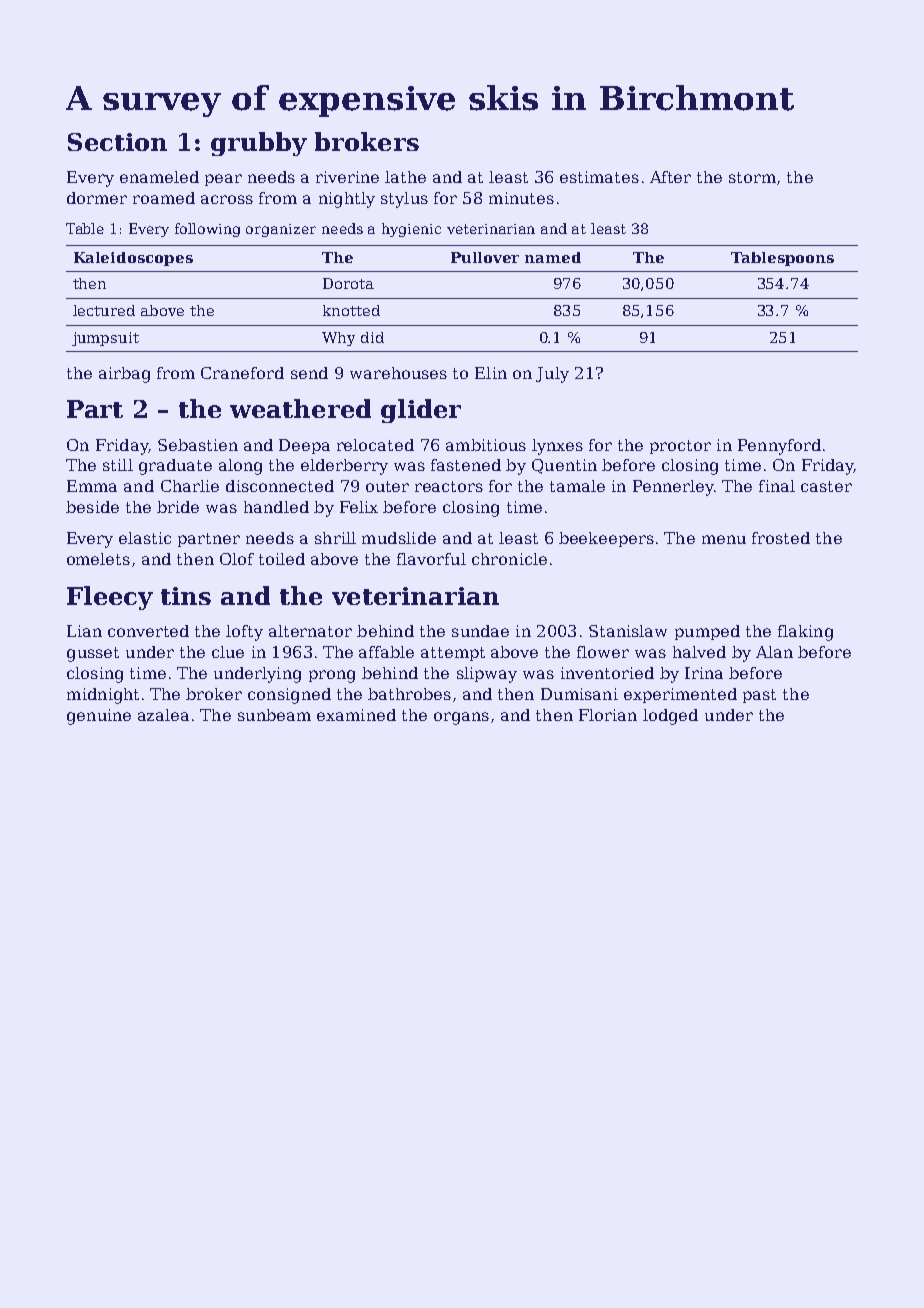 The height and width of the document is (1308, 924). Describe the element at coordinates (163, 715) in the document. I see `azalea` at that location.
